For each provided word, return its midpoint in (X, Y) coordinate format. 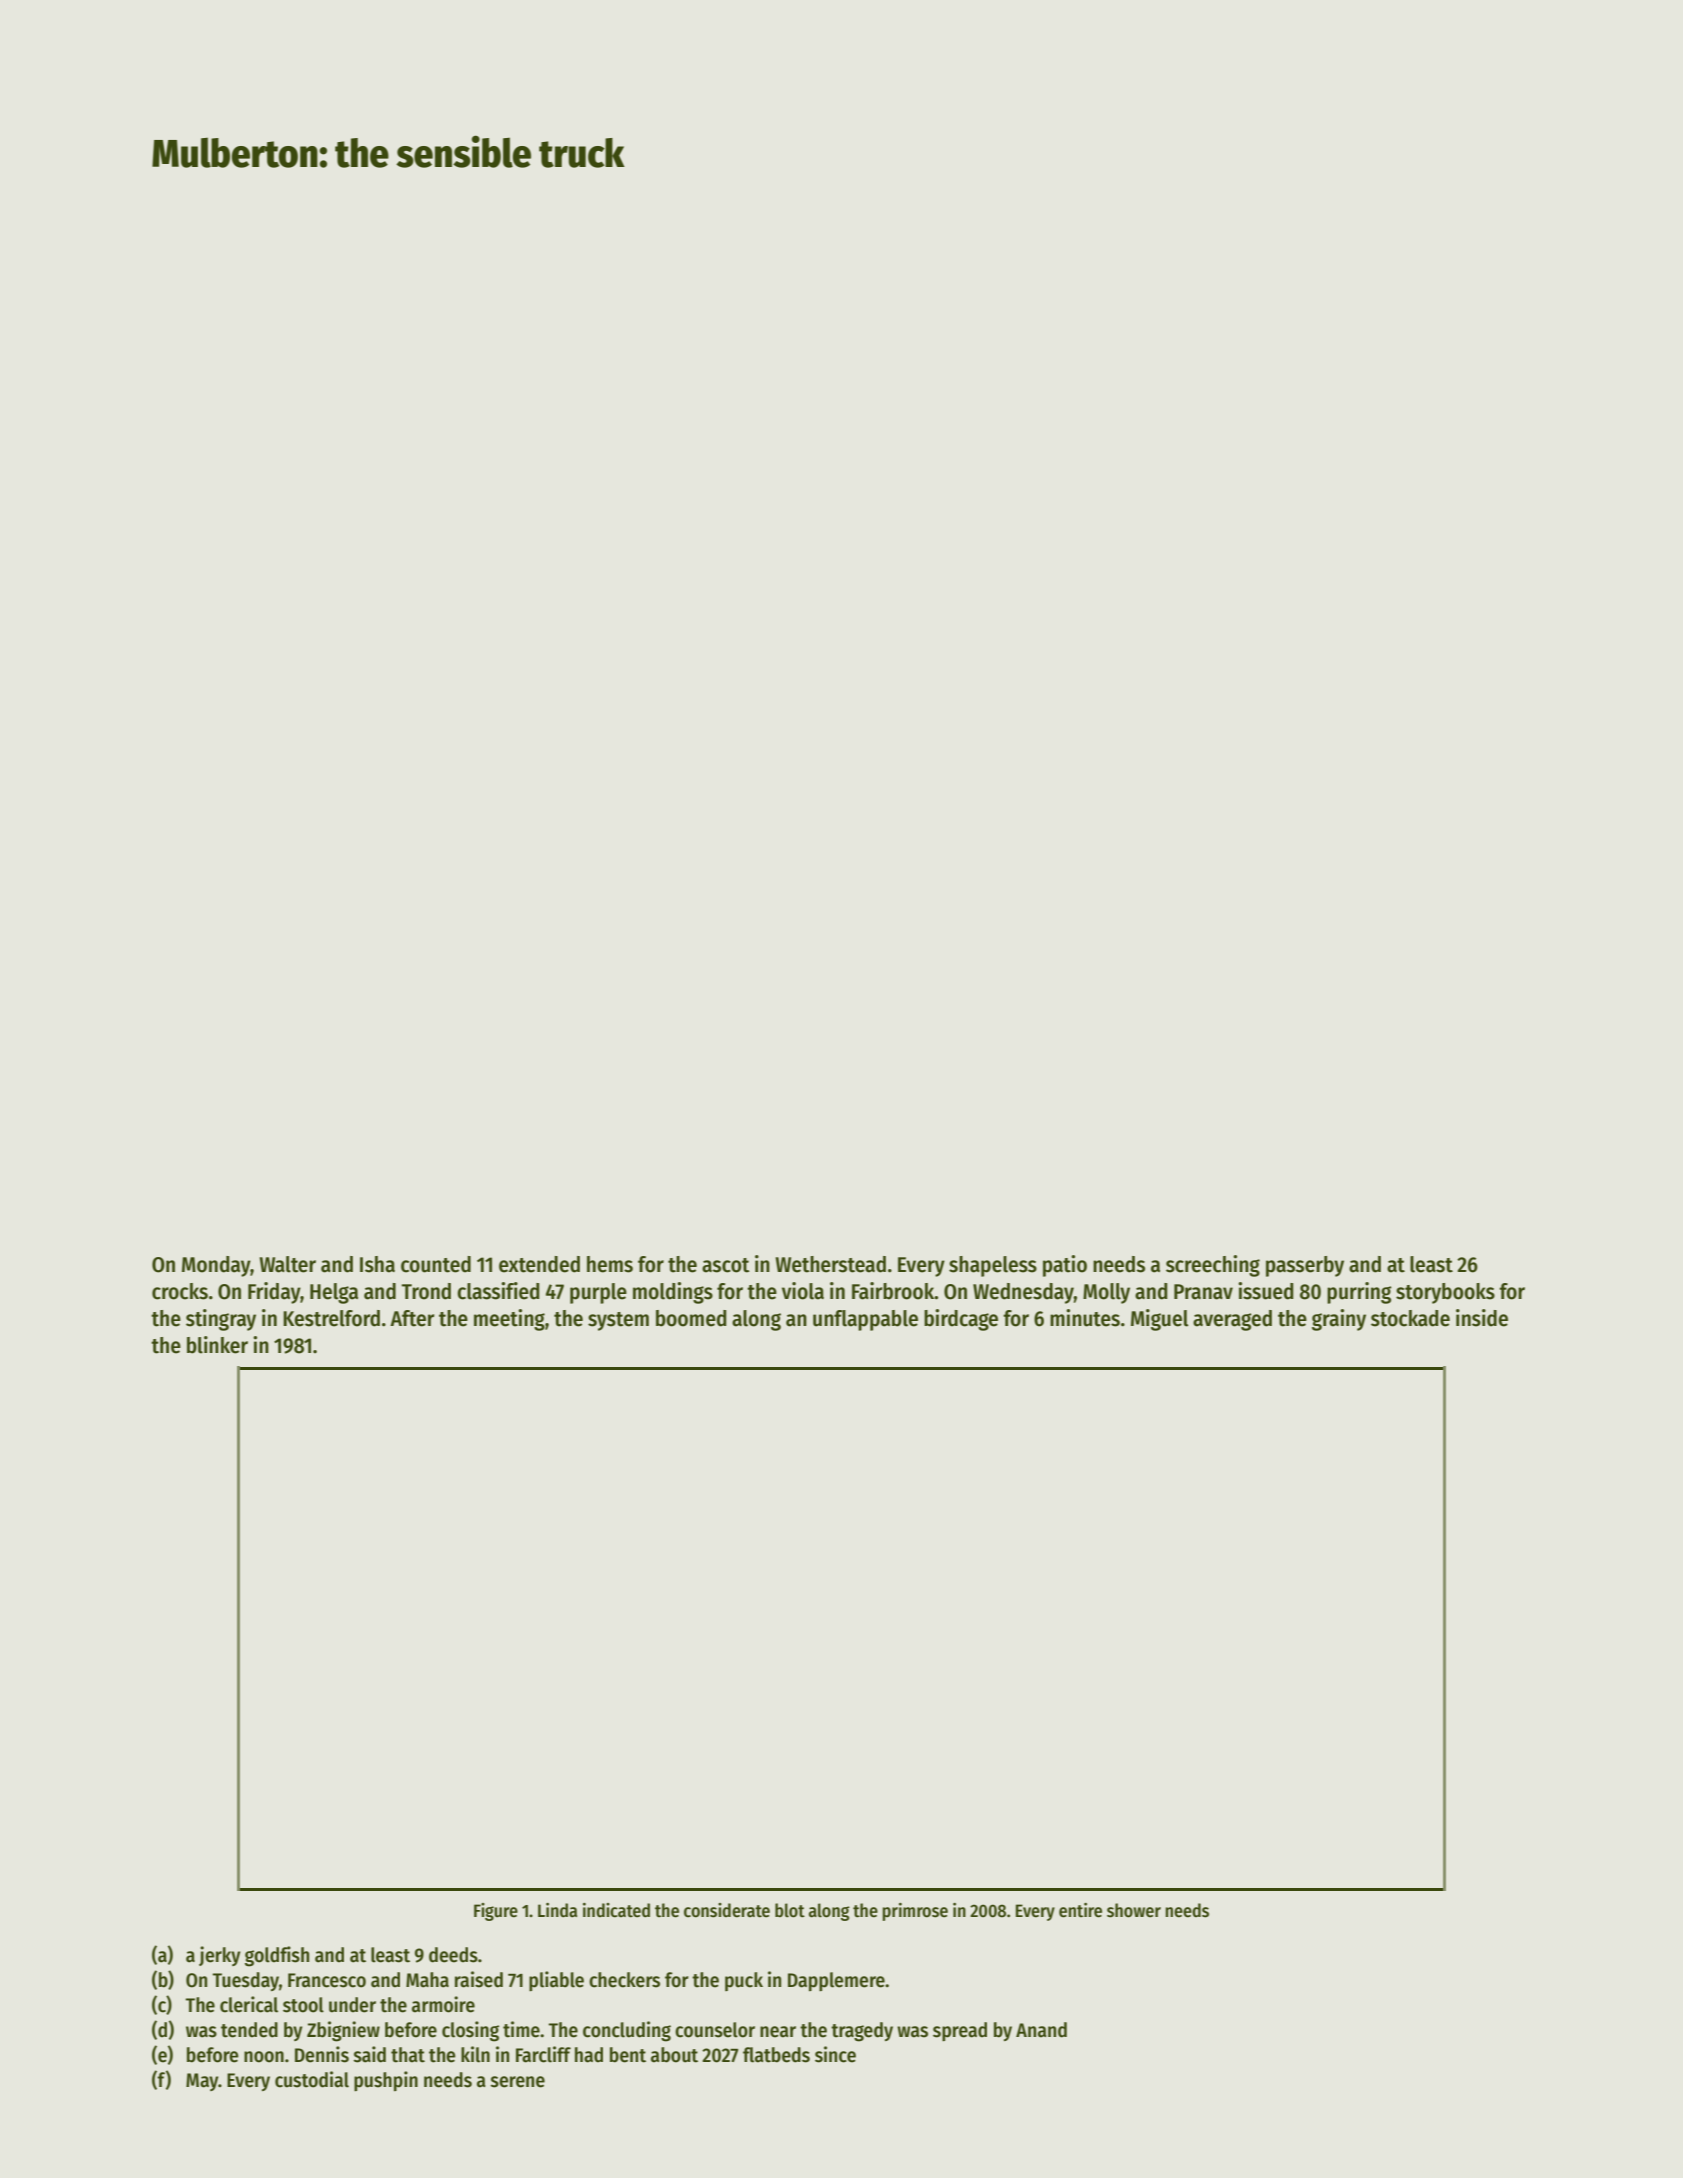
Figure (496, 1912)
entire (1080, 1910)
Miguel (1159, 1320)
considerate (727, 1910)
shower (1134, 1910)
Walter (287, 1264)
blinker (217, 1345)
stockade (1410, 1318)
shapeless (993, 1266)
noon (264, 2057)
